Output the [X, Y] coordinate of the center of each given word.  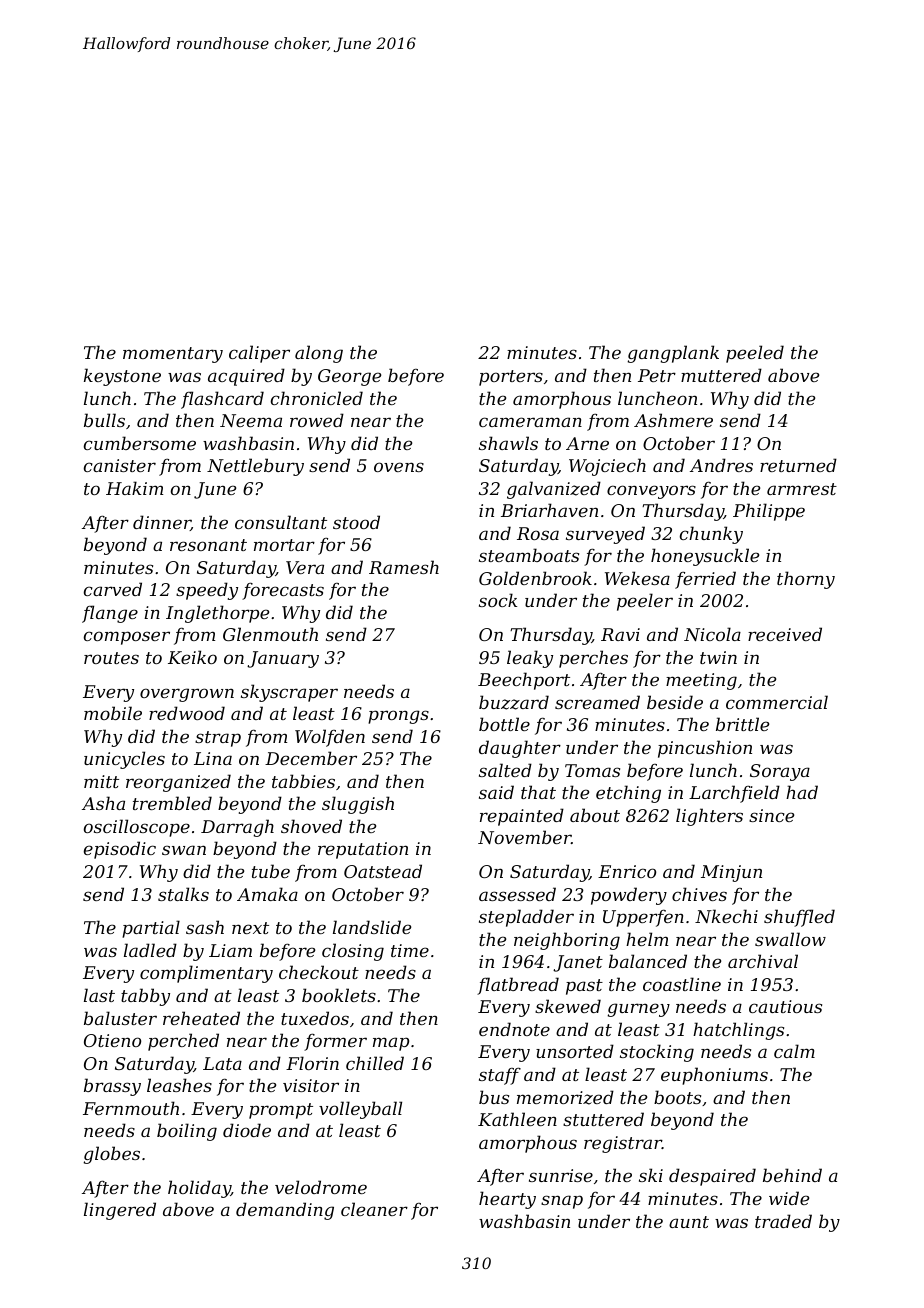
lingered [120, 1211]
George [349, 377]
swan [184, 850]
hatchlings [738, 1031]
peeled [755, 354]
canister [120, 465]
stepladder [526, 918]
